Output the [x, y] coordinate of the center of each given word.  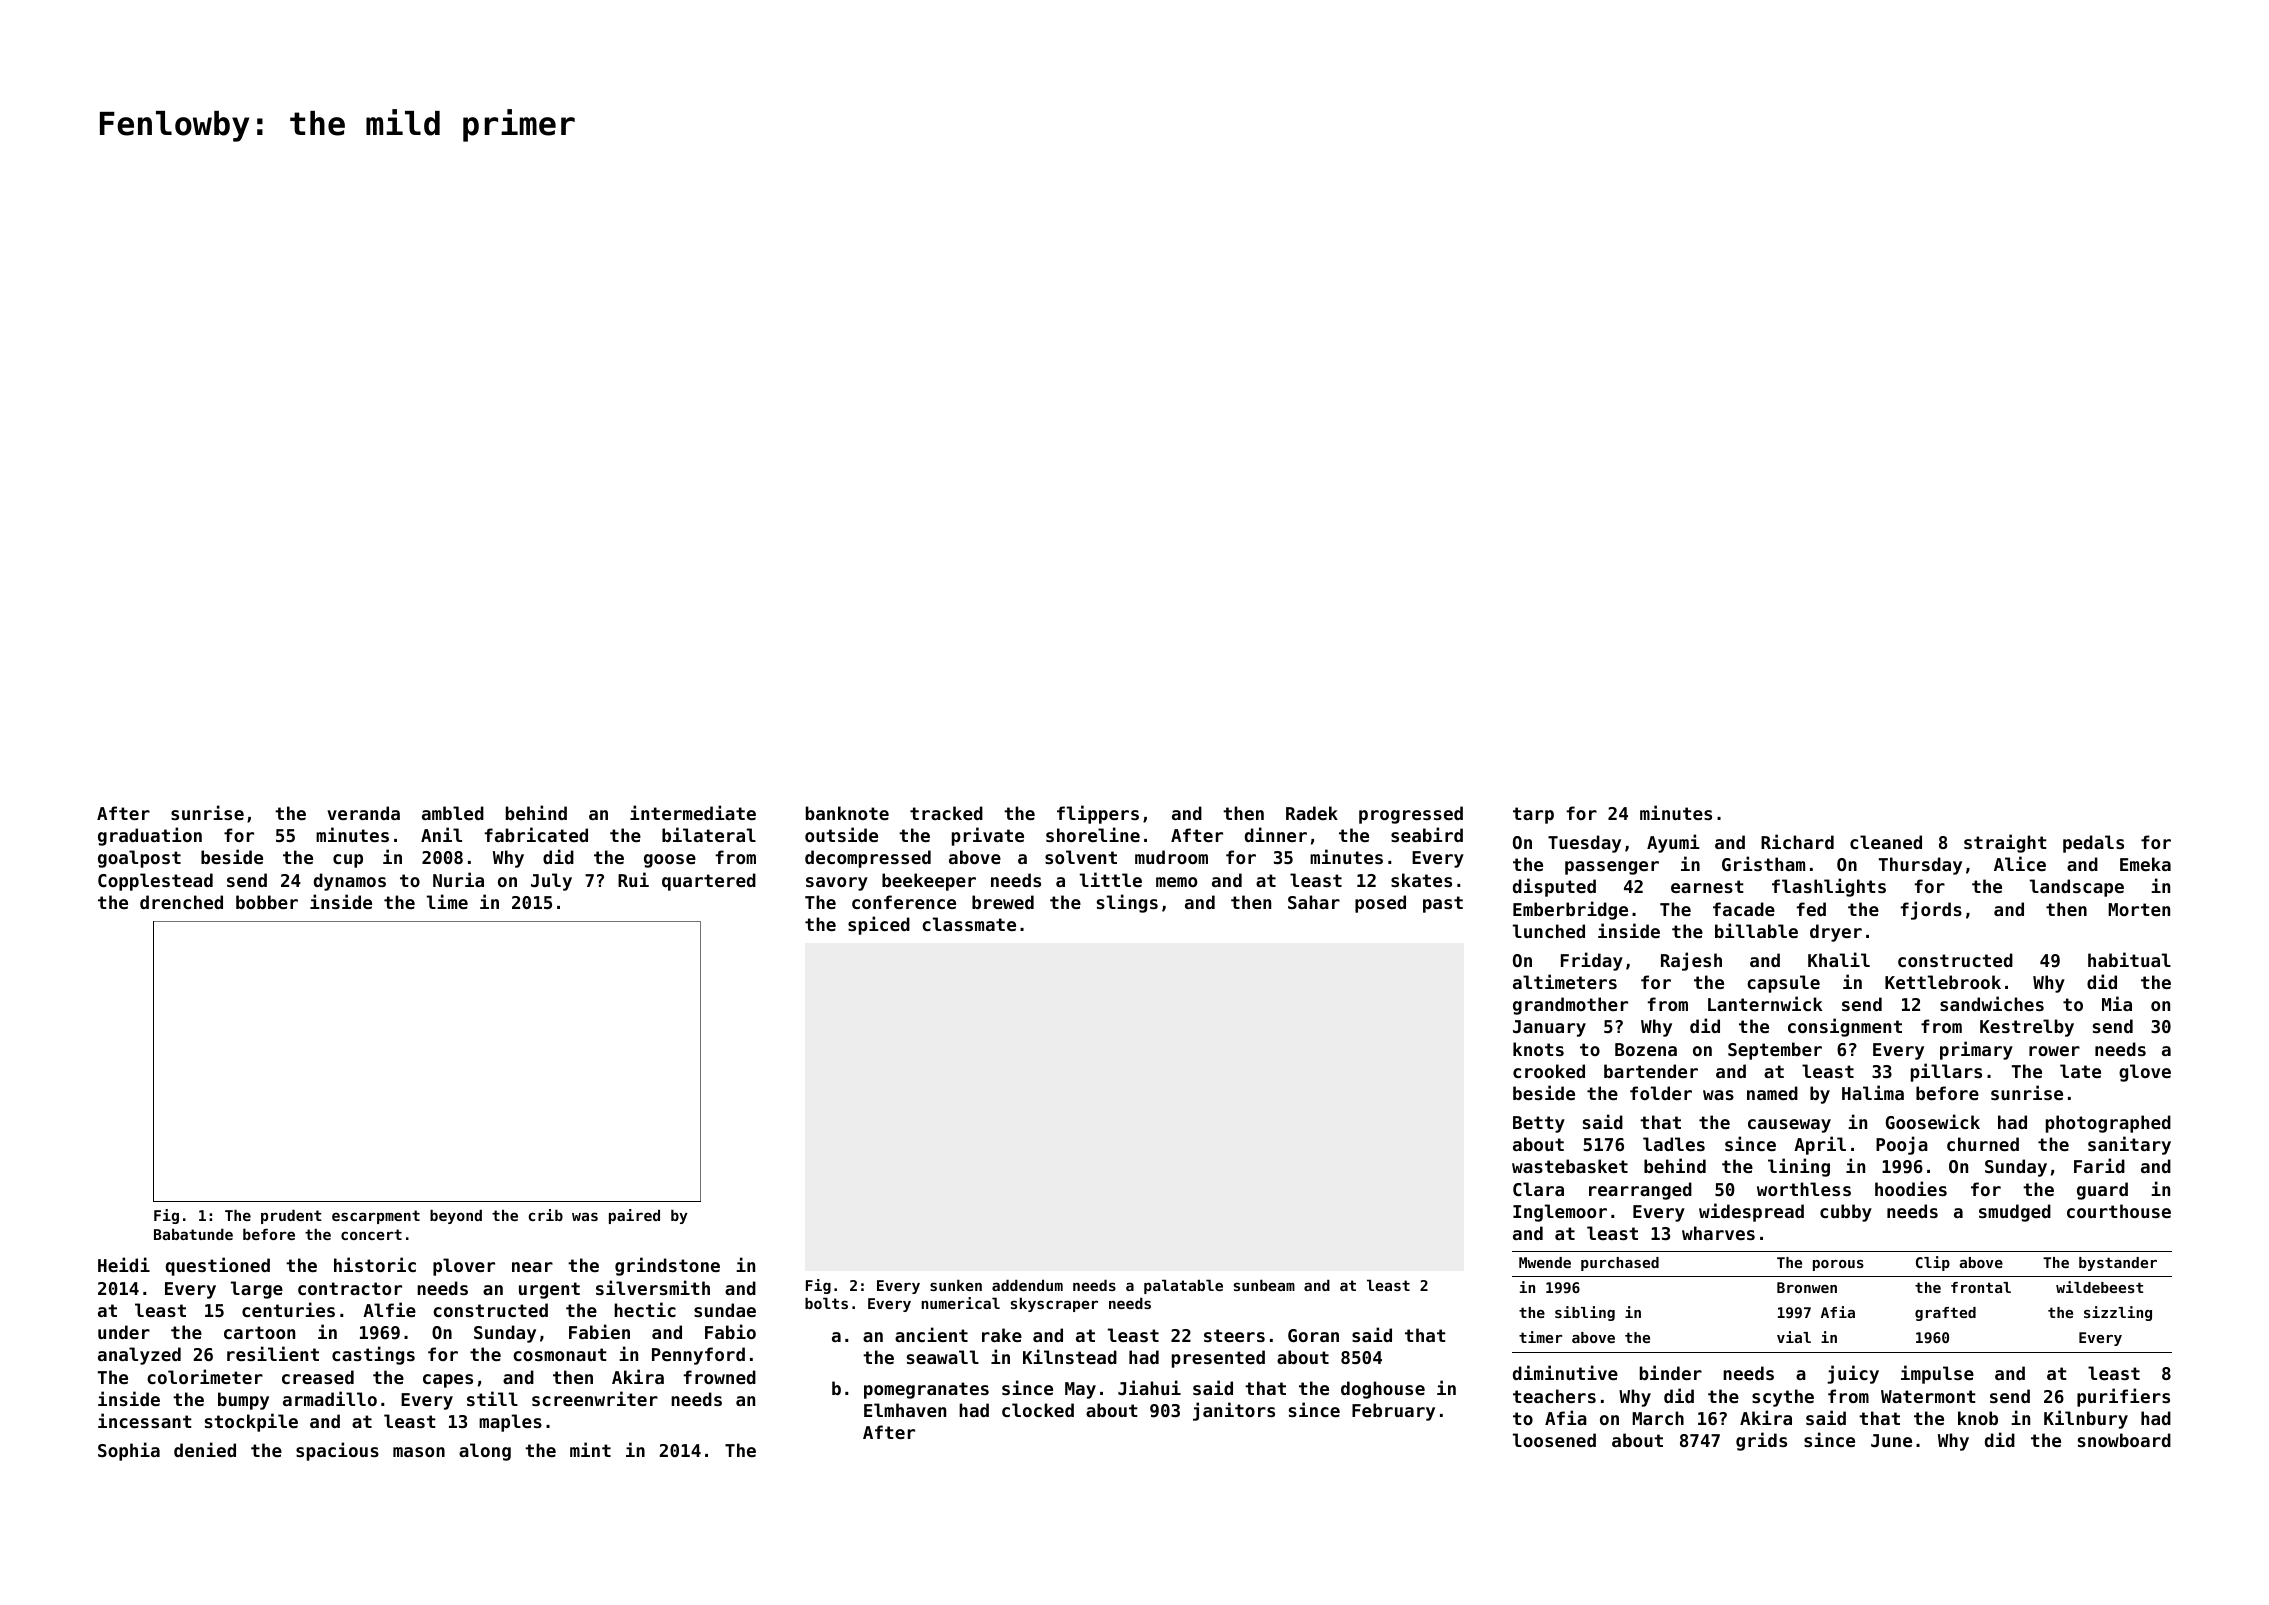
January [1549, 1028]
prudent [291, 1216]
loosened [1554, 1440]
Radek [1312, 813]
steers [1234, 1335]
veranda [363, 813]
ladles [1674, 1144]
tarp [1533, 815]
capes [448, 1381]
